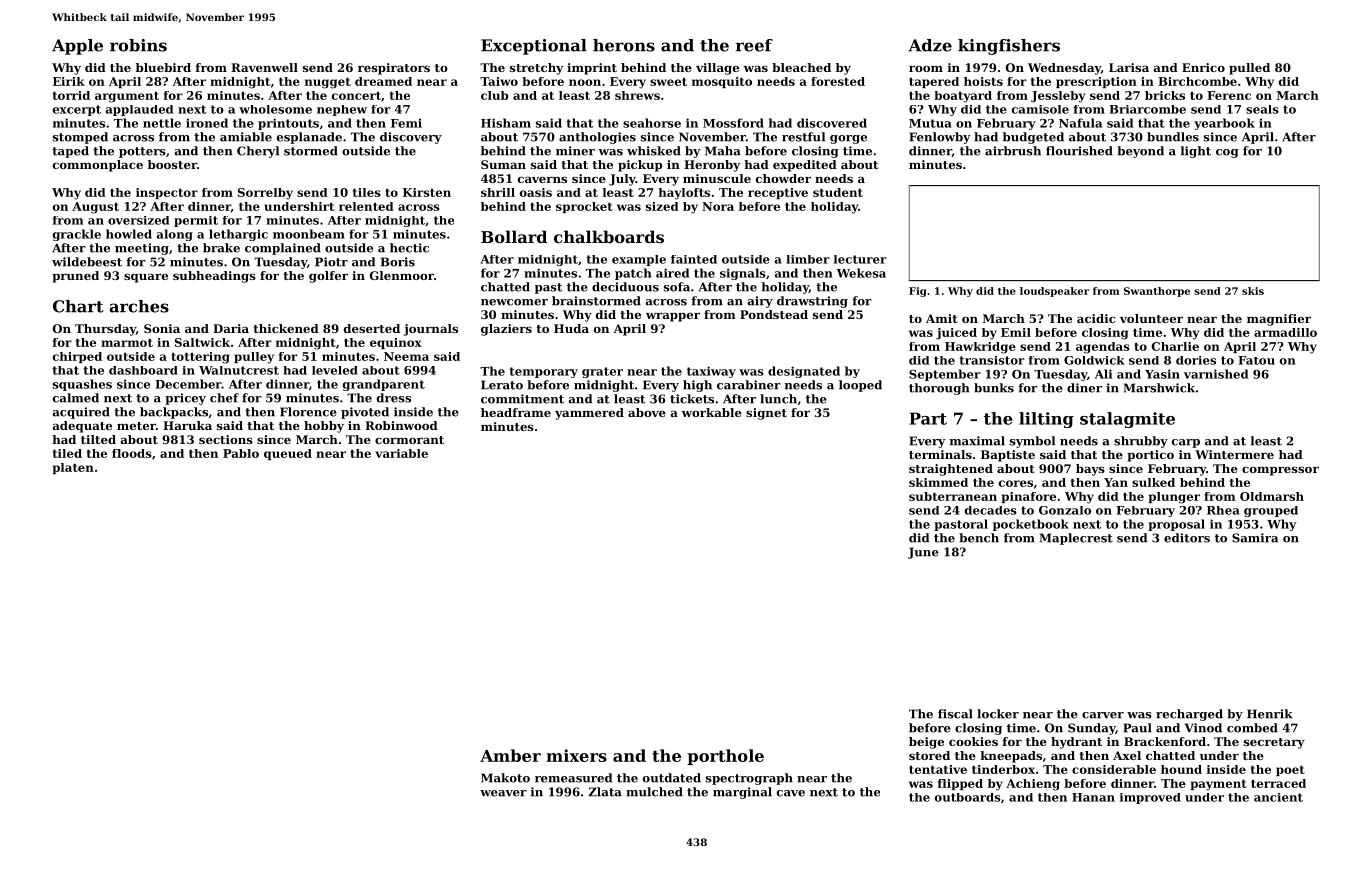 The height and width of the screenshot is (887, 1372). What do you see at coordinates (510, 755) in the screenshot?
I see `Amber` at bounding box center [510, 755].
